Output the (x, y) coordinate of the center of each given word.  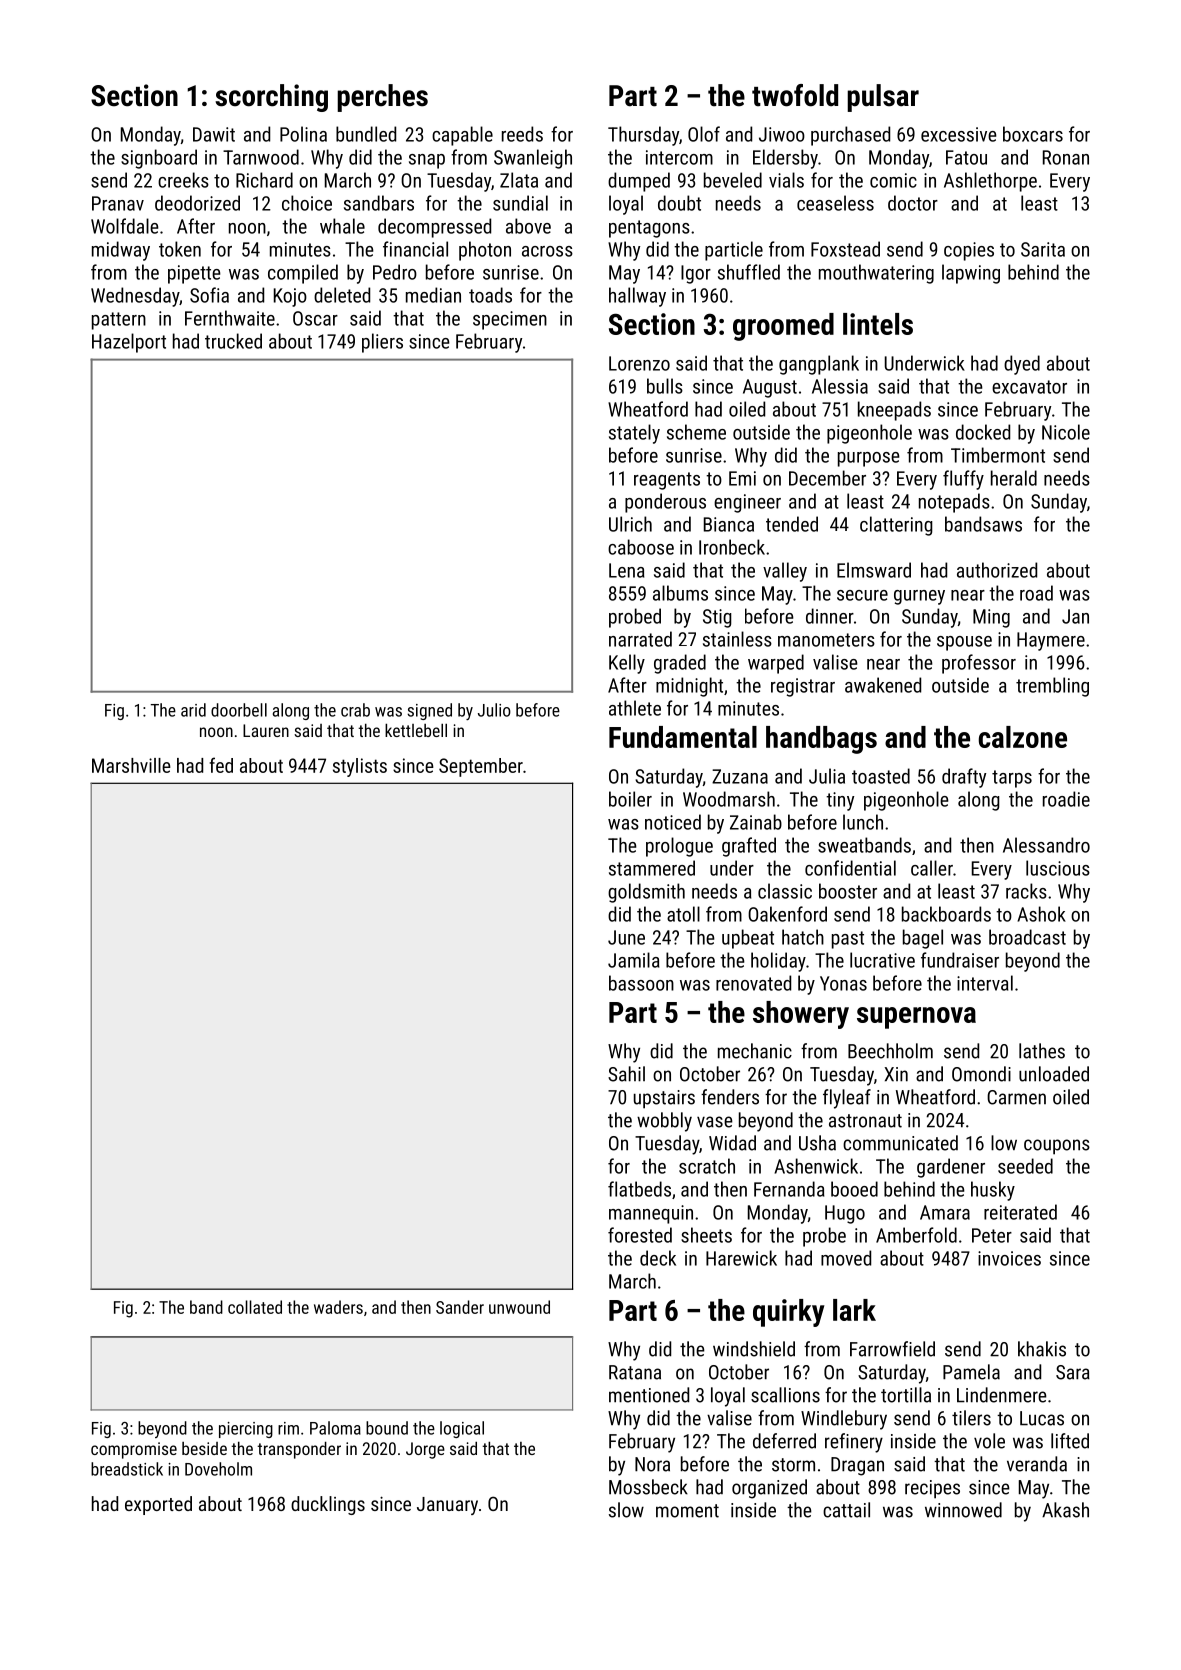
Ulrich (630, 524)
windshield (754, 1349)
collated (255, 1307)
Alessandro (1046, 845)
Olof (704, 134)
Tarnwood (261, 157)
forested (640, 1235)
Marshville (131, 765)
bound (387, 1428)
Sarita (1043, 249)
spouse (964, 643)
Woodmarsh (729, 799)
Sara (1073, 1372)
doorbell (239, 710)
